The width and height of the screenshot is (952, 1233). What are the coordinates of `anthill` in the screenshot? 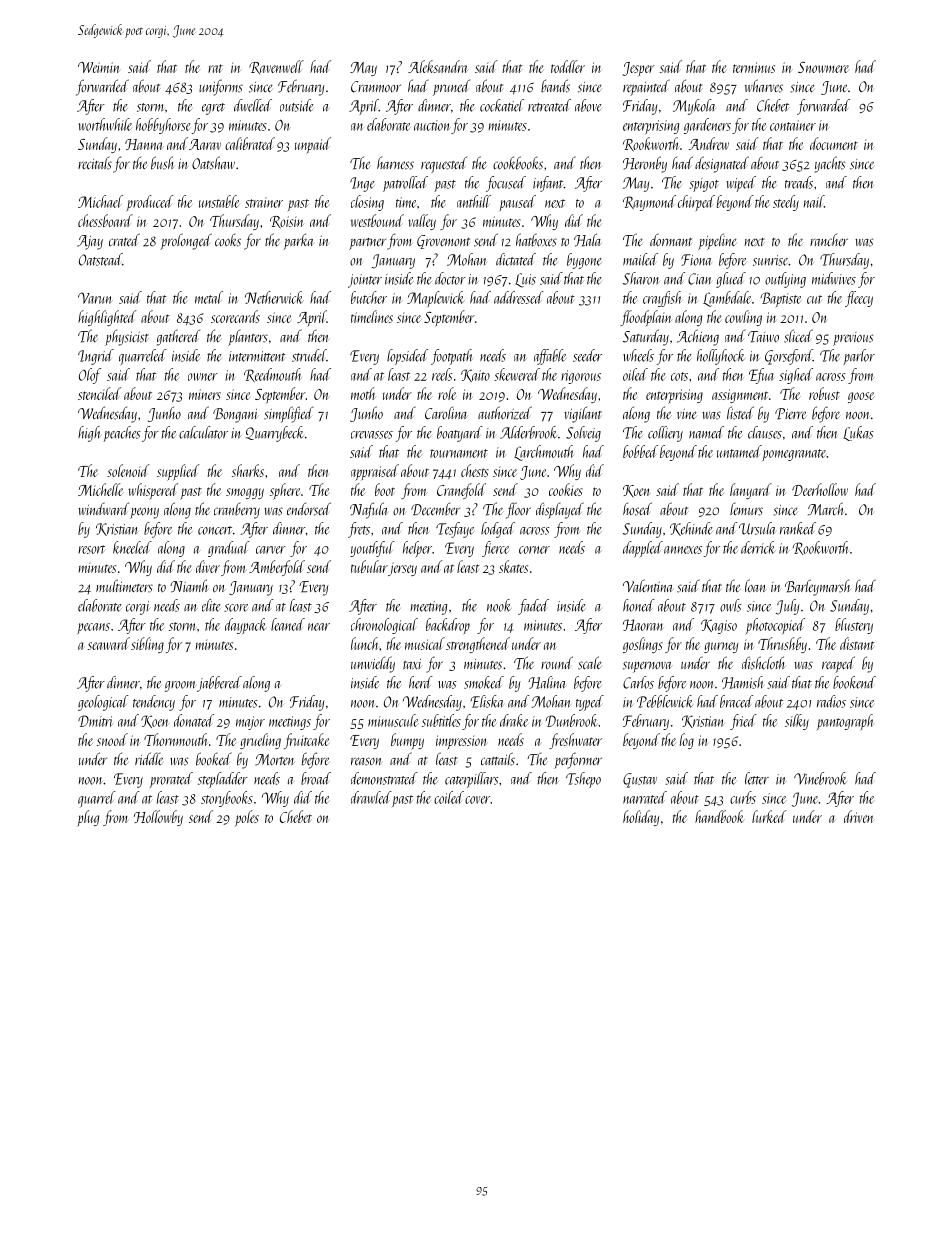 It's located at (474, 201).
